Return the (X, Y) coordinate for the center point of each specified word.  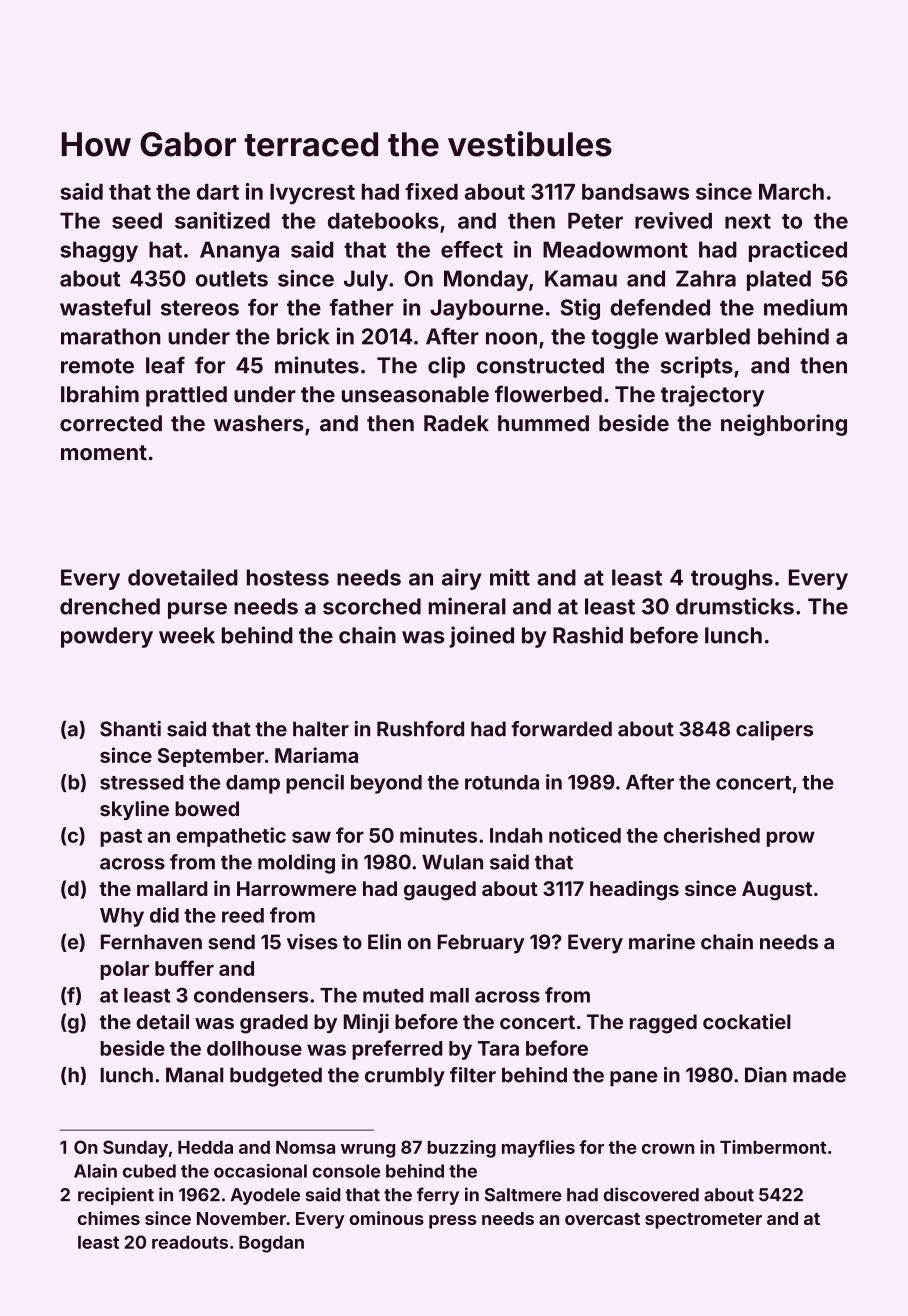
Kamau (581, 278)
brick (303, 336)
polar (124, 970)
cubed (149, 1171)
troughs (732, 579)
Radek (456, 423)
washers (259, 423)
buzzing (462, 1149)
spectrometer (703, 1221)
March (791, 192)
